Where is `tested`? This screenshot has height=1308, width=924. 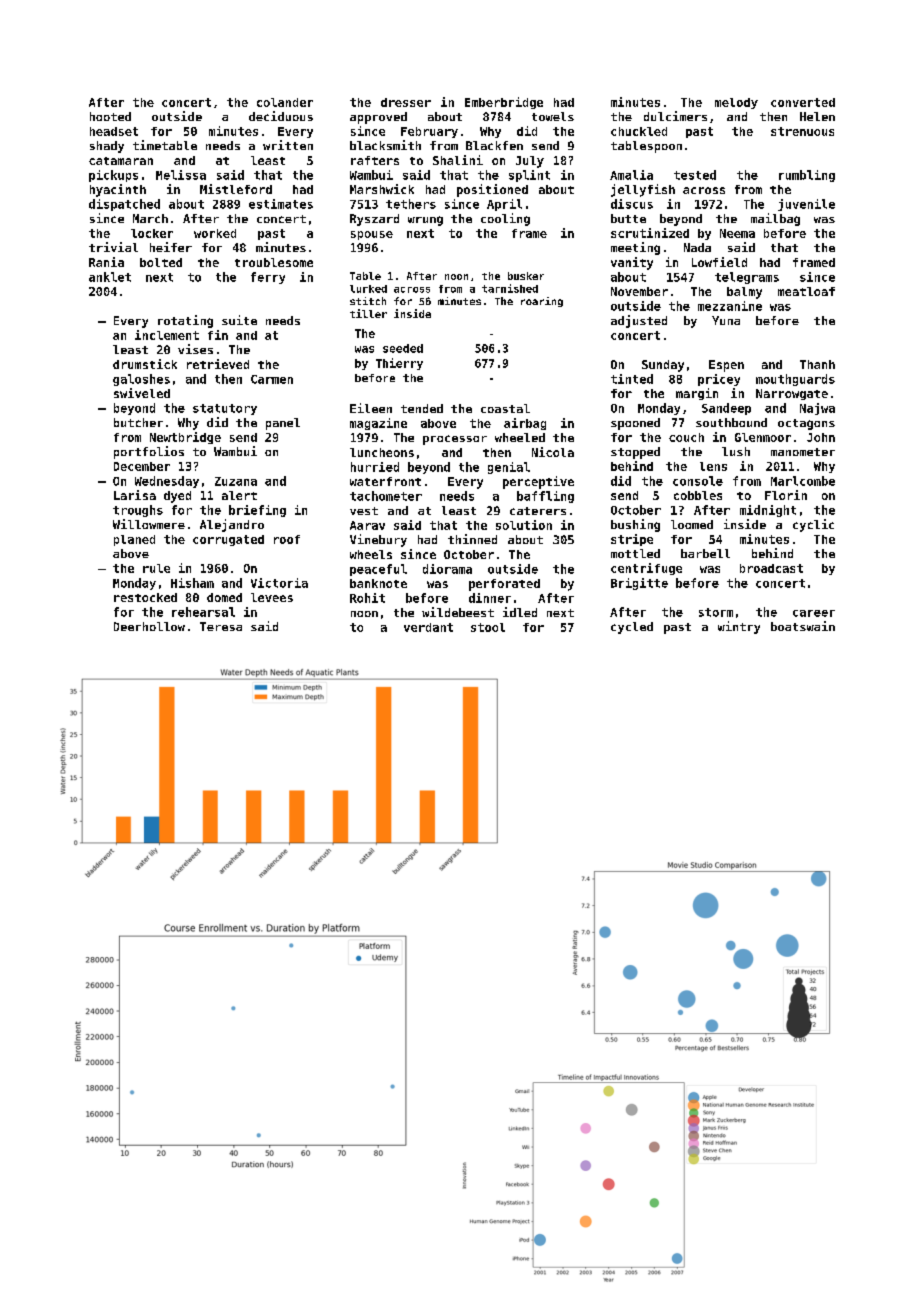
tested is located at coordinates (695, 175).
